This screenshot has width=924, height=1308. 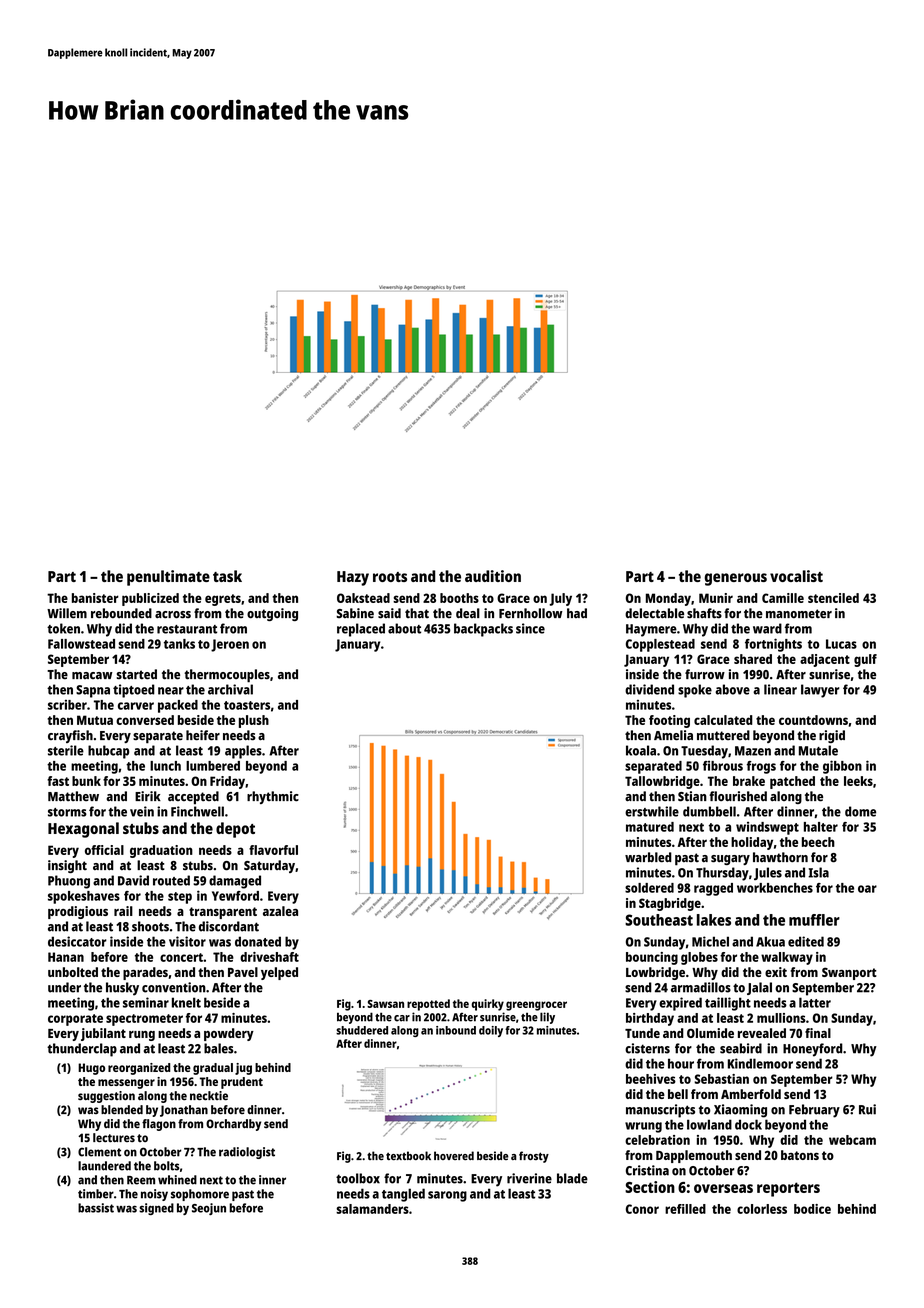 What do you see at coordinates (699, 958) in the screenshot?
I see `globes` at bounding box center [699, 958].
